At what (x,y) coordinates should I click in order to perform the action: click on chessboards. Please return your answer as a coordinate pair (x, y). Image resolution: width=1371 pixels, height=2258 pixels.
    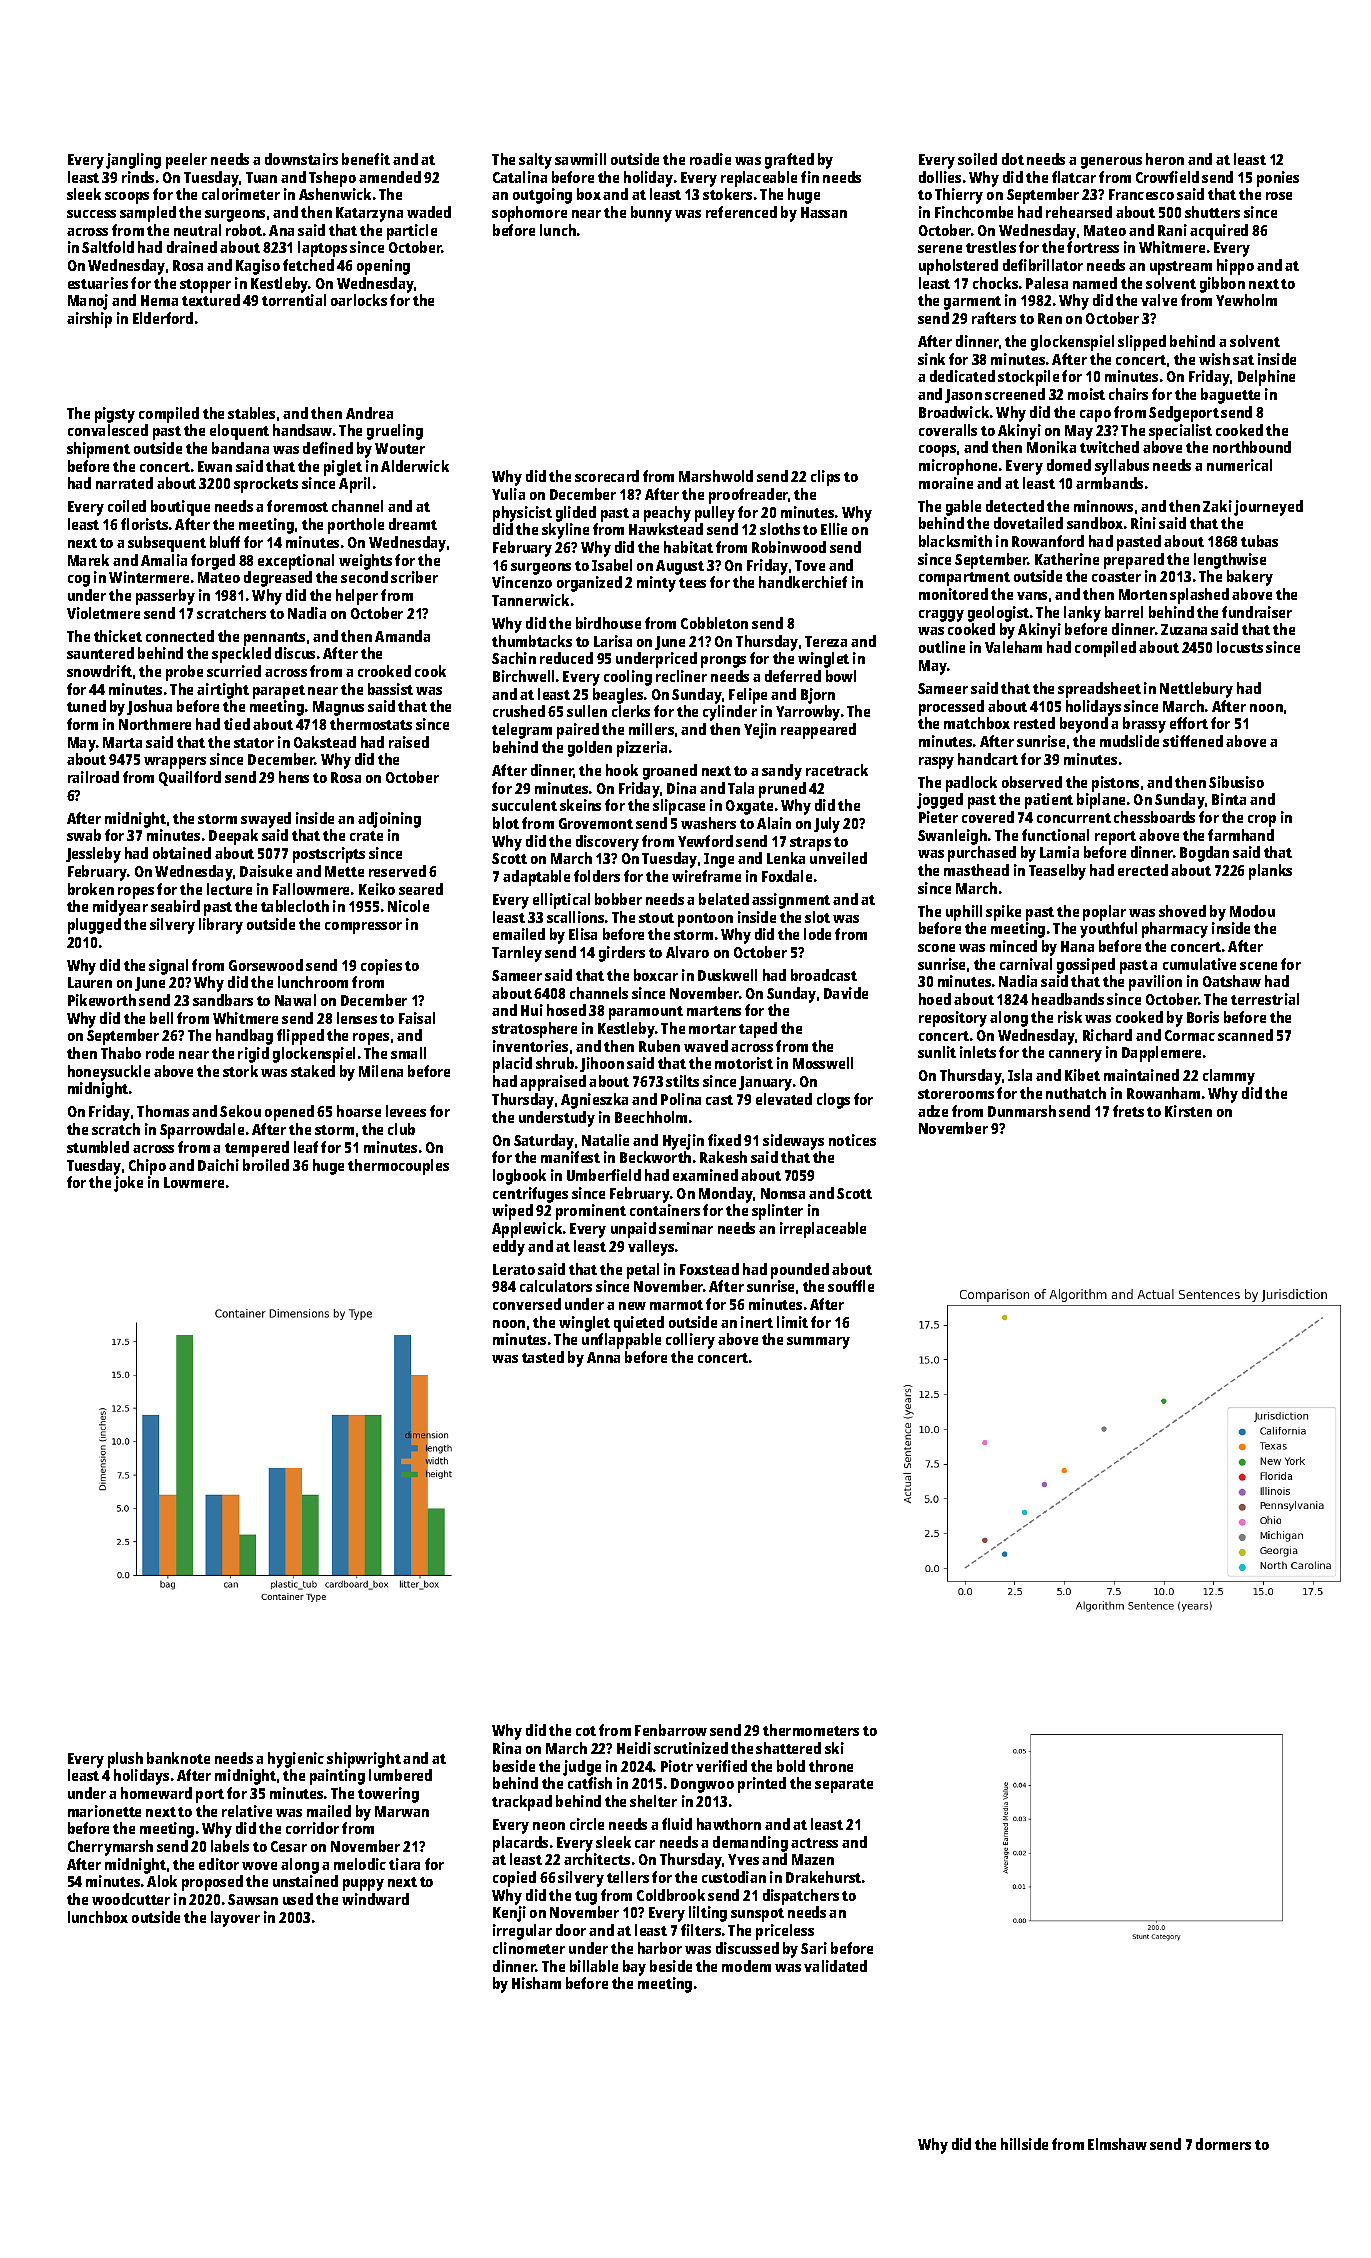
    Looking at the image, I should click on (1154, 817).
